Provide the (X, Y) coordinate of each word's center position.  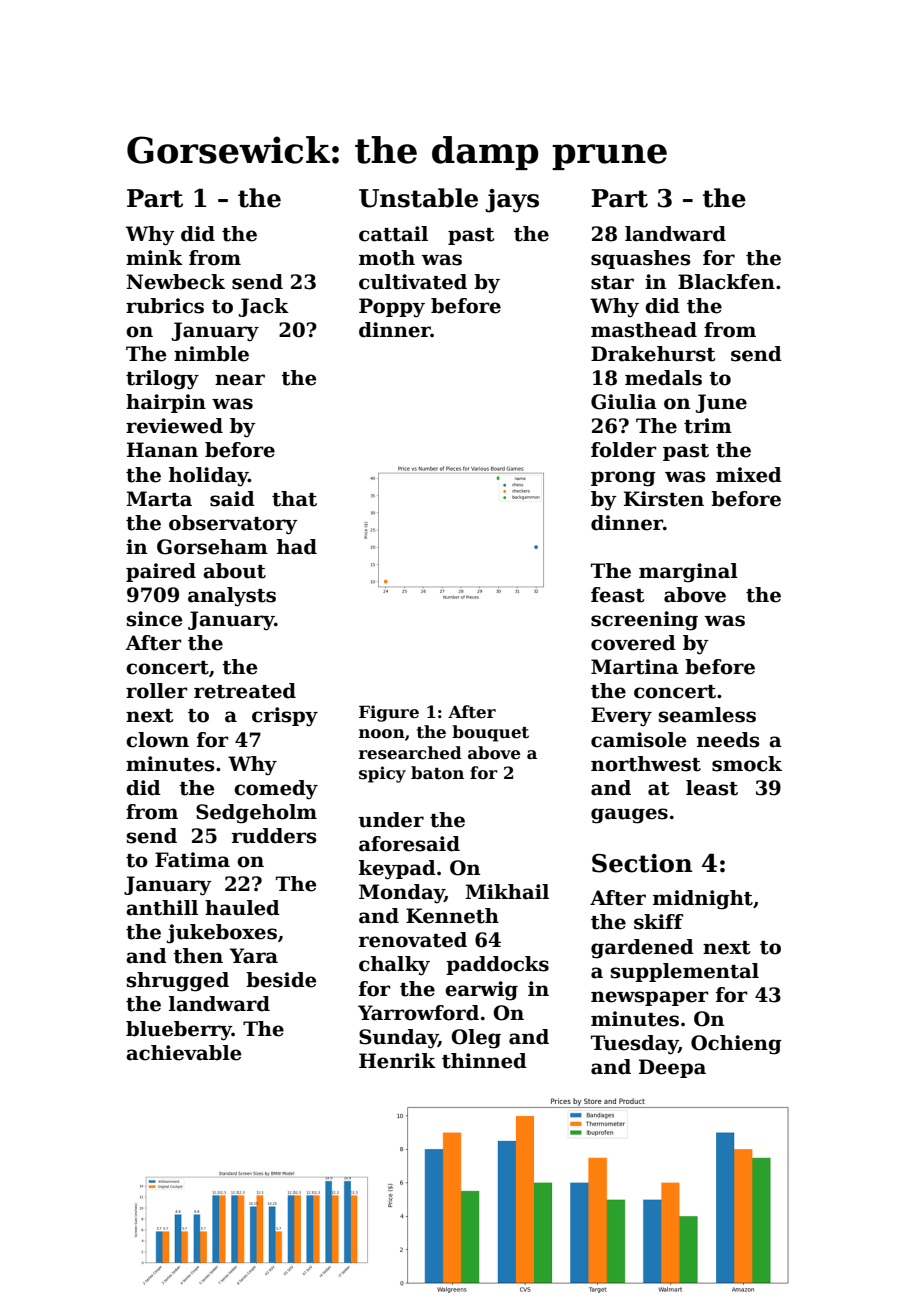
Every (621, 717)
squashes (641, 259)
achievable (183, 1053)
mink (154, 257)
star (612, 283)
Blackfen (726, 282)
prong (623, 479)
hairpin (166, 403)
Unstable (418, 198)
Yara (254, 956)
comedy (276, 790)
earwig (481, 991)
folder (624, 450)
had (297, 547)
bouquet (490, 733)
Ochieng (736, 1045)
